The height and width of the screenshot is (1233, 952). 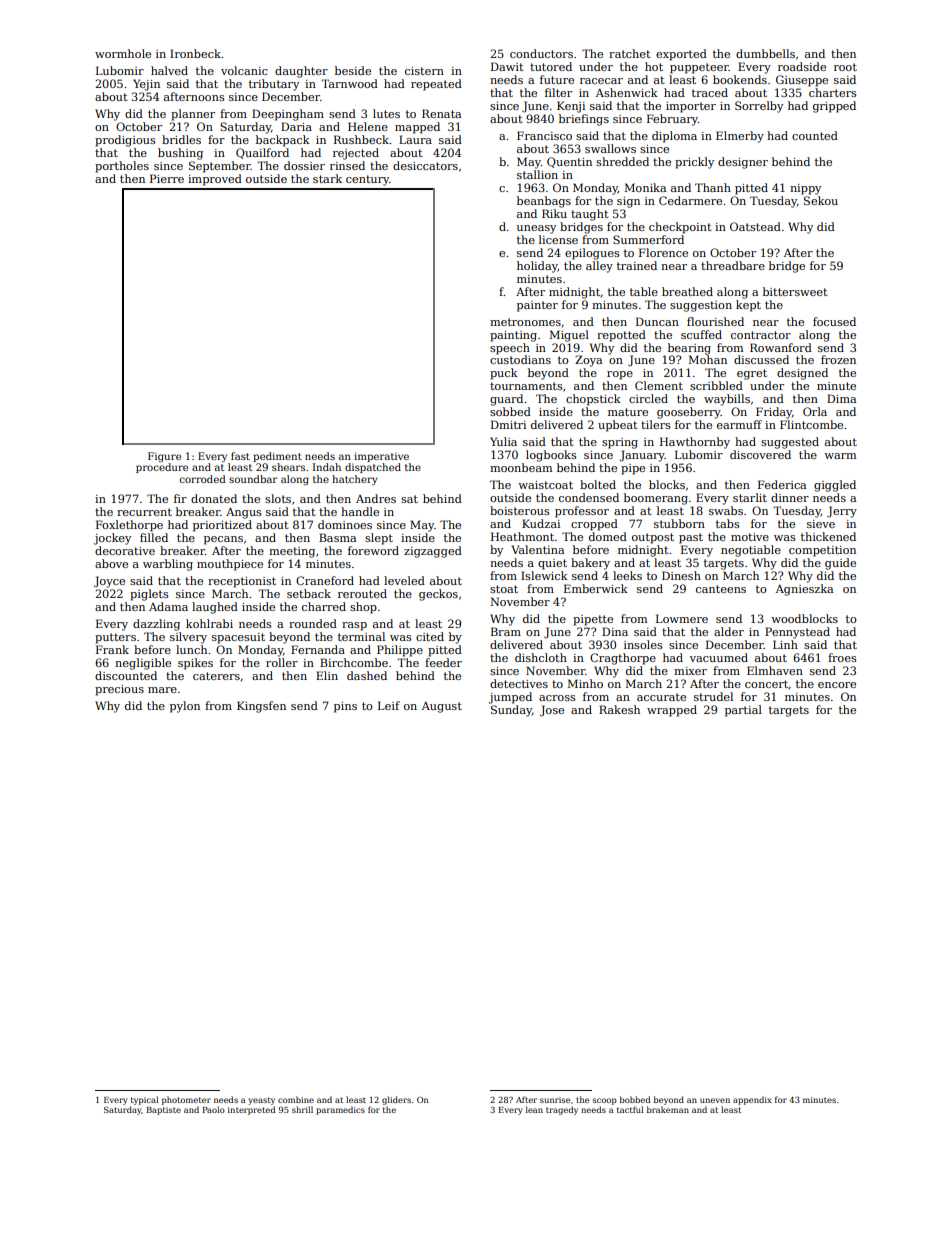 What do you see at coordinates (513, 336) in the screenshot?
I see `painting` at bounding box center [513, 336].
